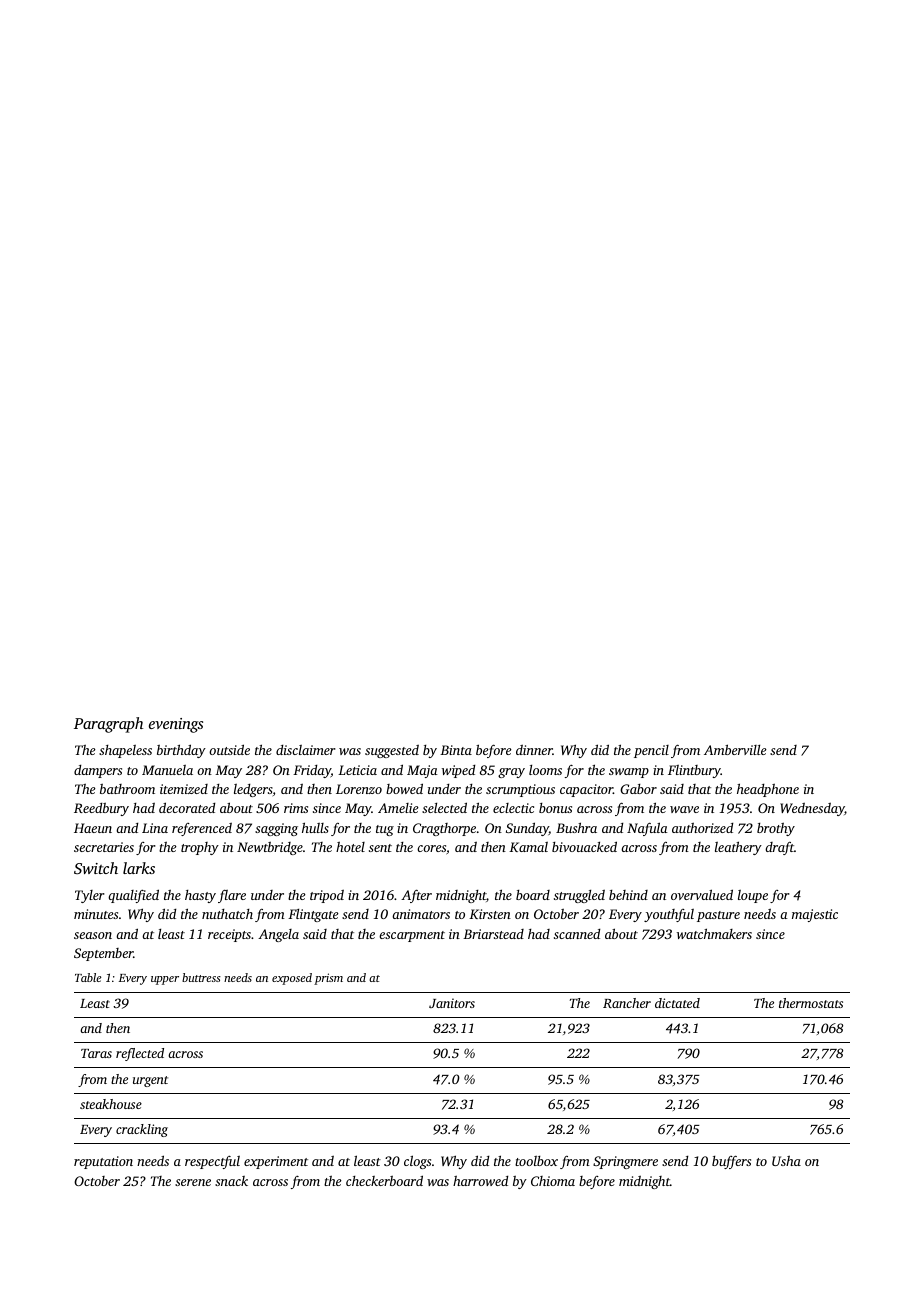  Describe the element at coordinates (93, 935) in the page. I see `season` at that location.
